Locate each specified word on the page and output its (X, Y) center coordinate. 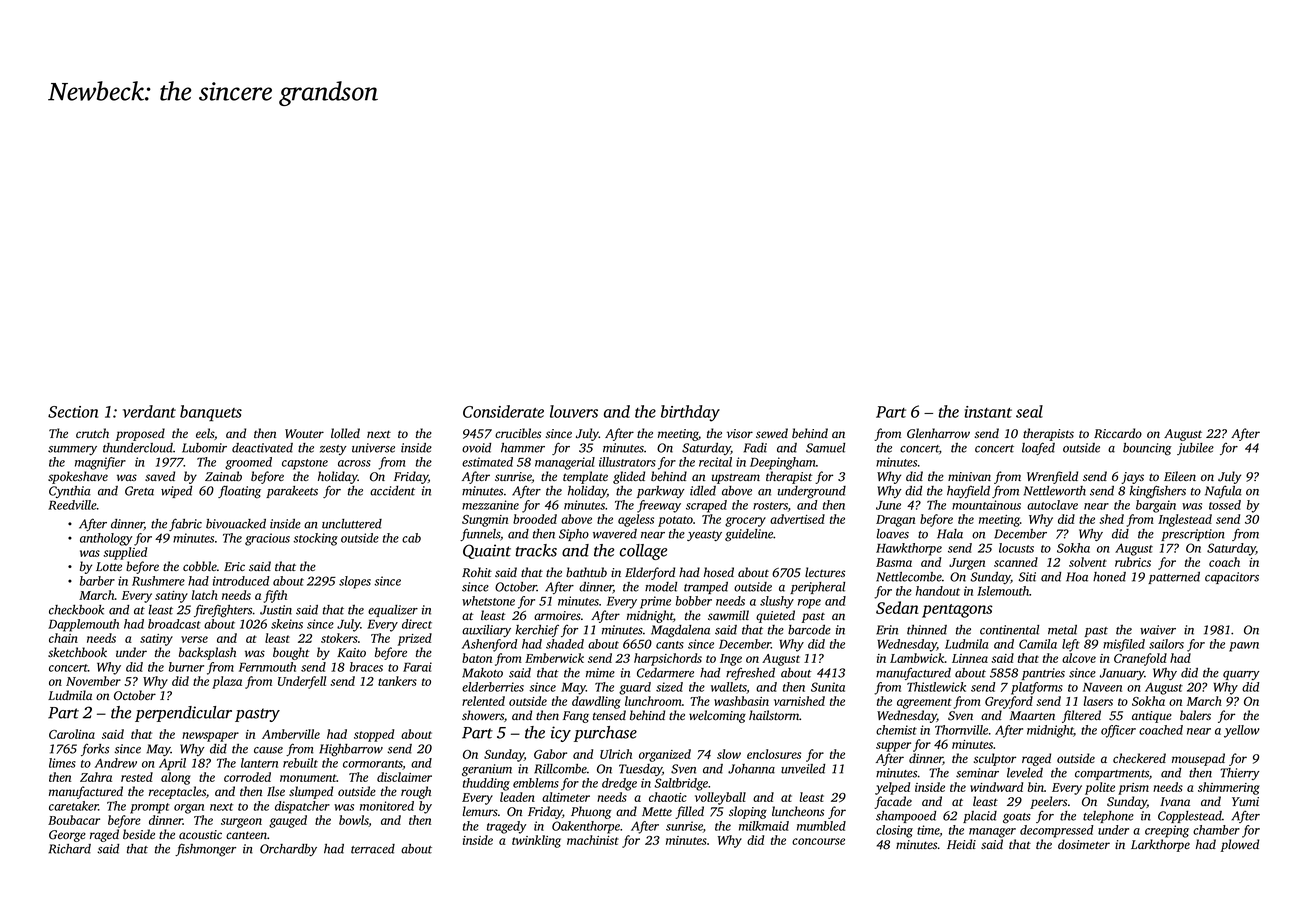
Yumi (1245, 801)
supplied (125, 553)
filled (689, 812)
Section (73, 412)
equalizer (393, 611)
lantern (259, 763)
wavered (615, 534)
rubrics (1133, 562)
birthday (690, 413)
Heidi (961, 844)
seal (1029, 411)
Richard (70, 849)
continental (1009, 630)
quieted (775, 616)
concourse (818, 841)
